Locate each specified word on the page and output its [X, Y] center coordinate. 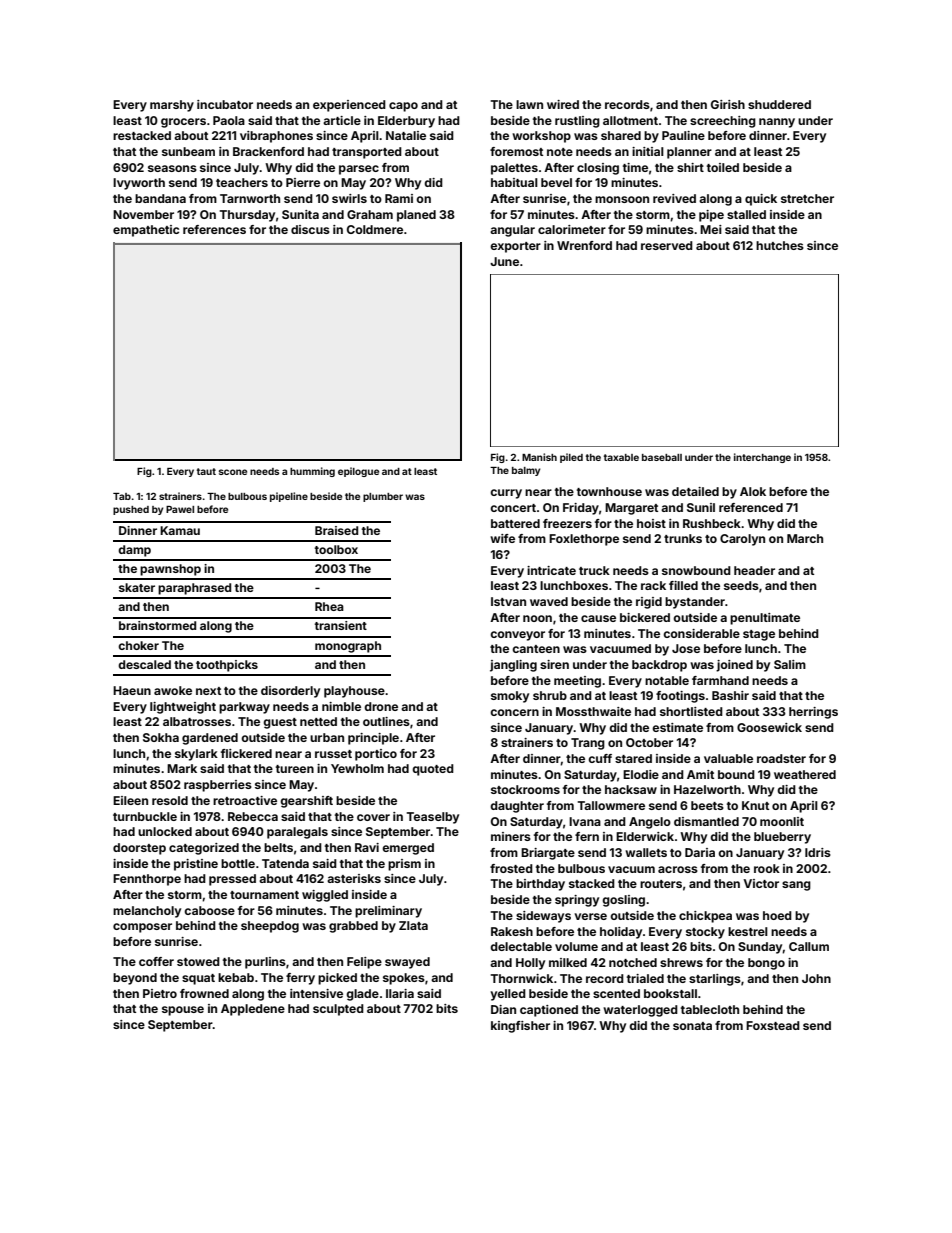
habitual [514, 182]
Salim [790, 664]
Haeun [132, 690]
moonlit [782, 821]
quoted [433, 770]
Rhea [329, 606]
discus [310, 229]
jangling [513, 666]
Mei [711, 229]
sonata [692, 1026]
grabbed [353, 927]
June [504, 261]
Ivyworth [139, 184]
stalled [746, 214]
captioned [549, 1011]
